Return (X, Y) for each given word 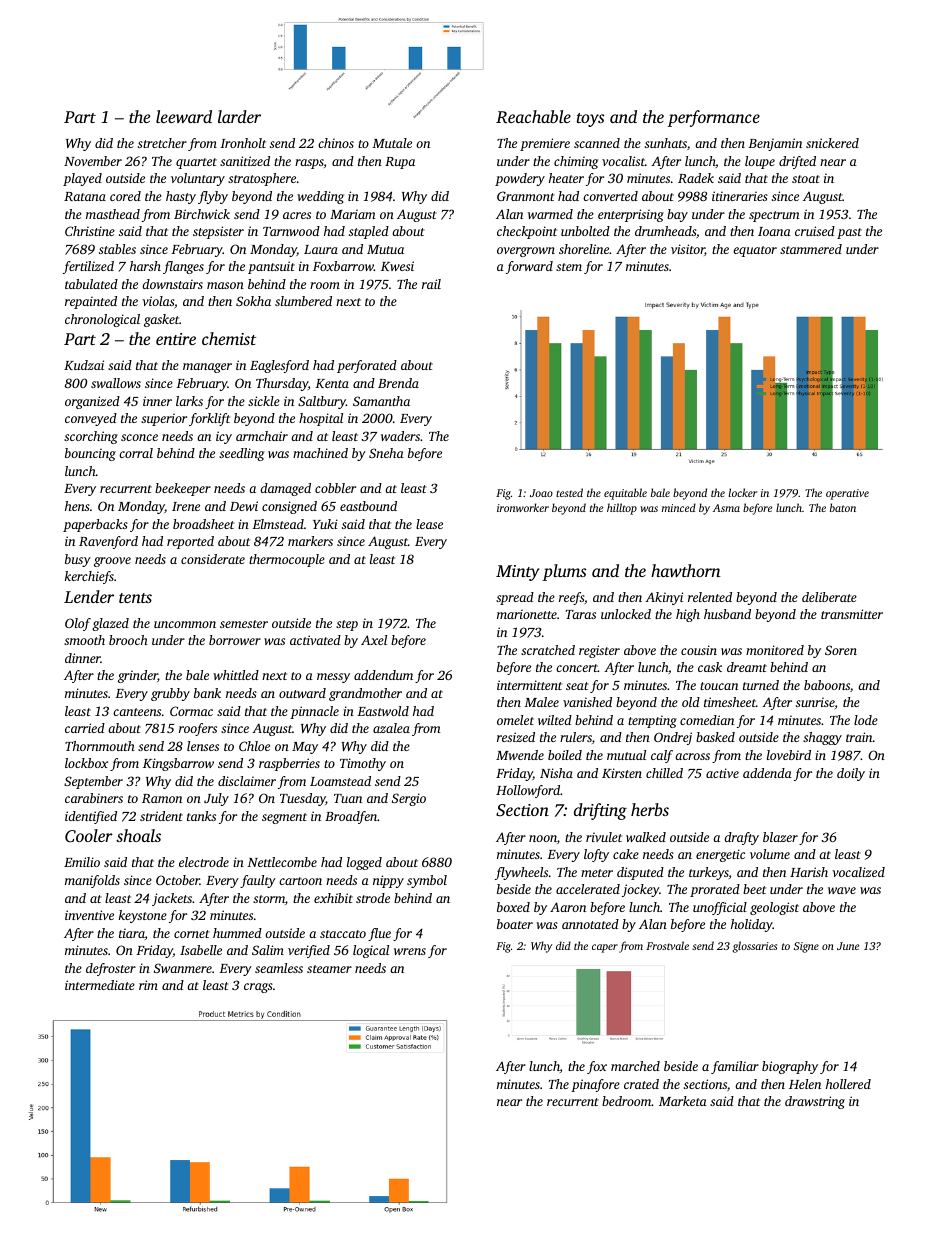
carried (85, 728)
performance (713, 118)
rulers (576, 737)
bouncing (90, 454)
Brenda (398, 383)
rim (148, 985)
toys (591, 120)
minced (679, 507)
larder (239, 116)
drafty (741, 838)
